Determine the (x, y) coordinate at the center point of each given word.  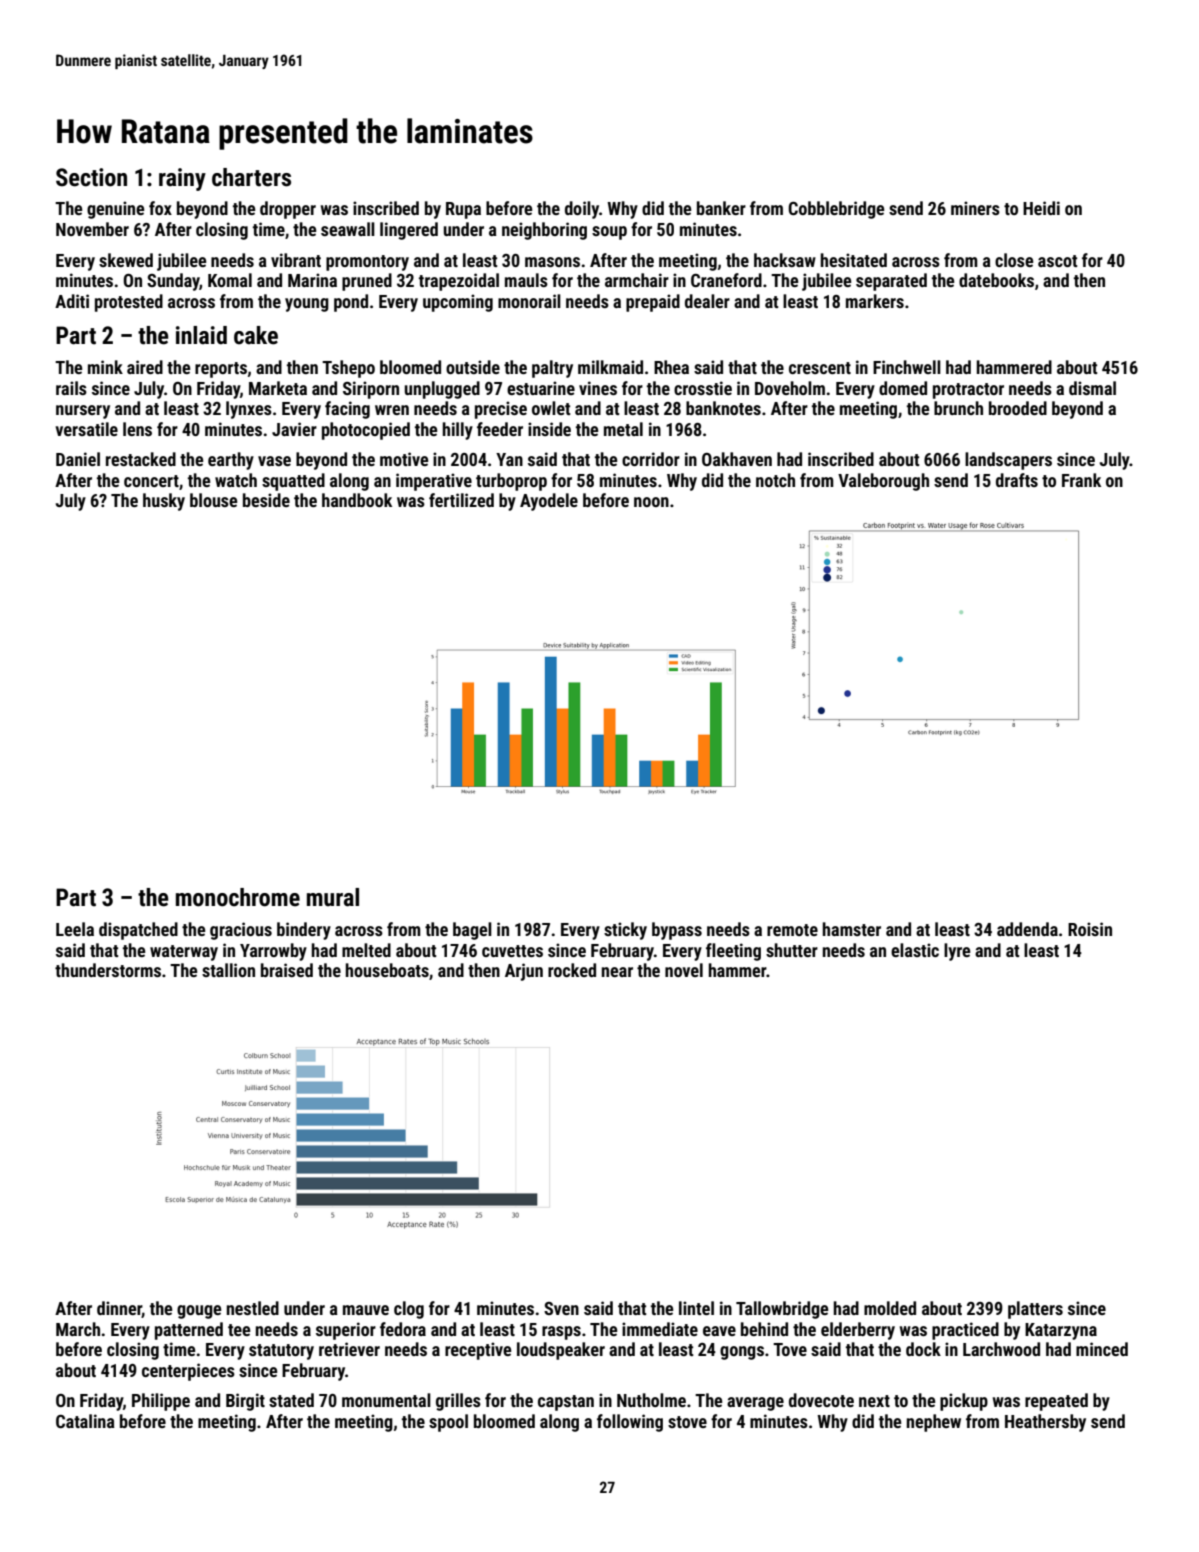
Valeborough (883, 482)
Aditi (72, 301)
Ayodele (549, 502)
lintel (696, 1308)
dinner (119, 1309)
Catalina (85, 1421)
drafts (1017, 480)
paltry (552, 369)
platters (1035, 1310)
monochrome (238, 897)
